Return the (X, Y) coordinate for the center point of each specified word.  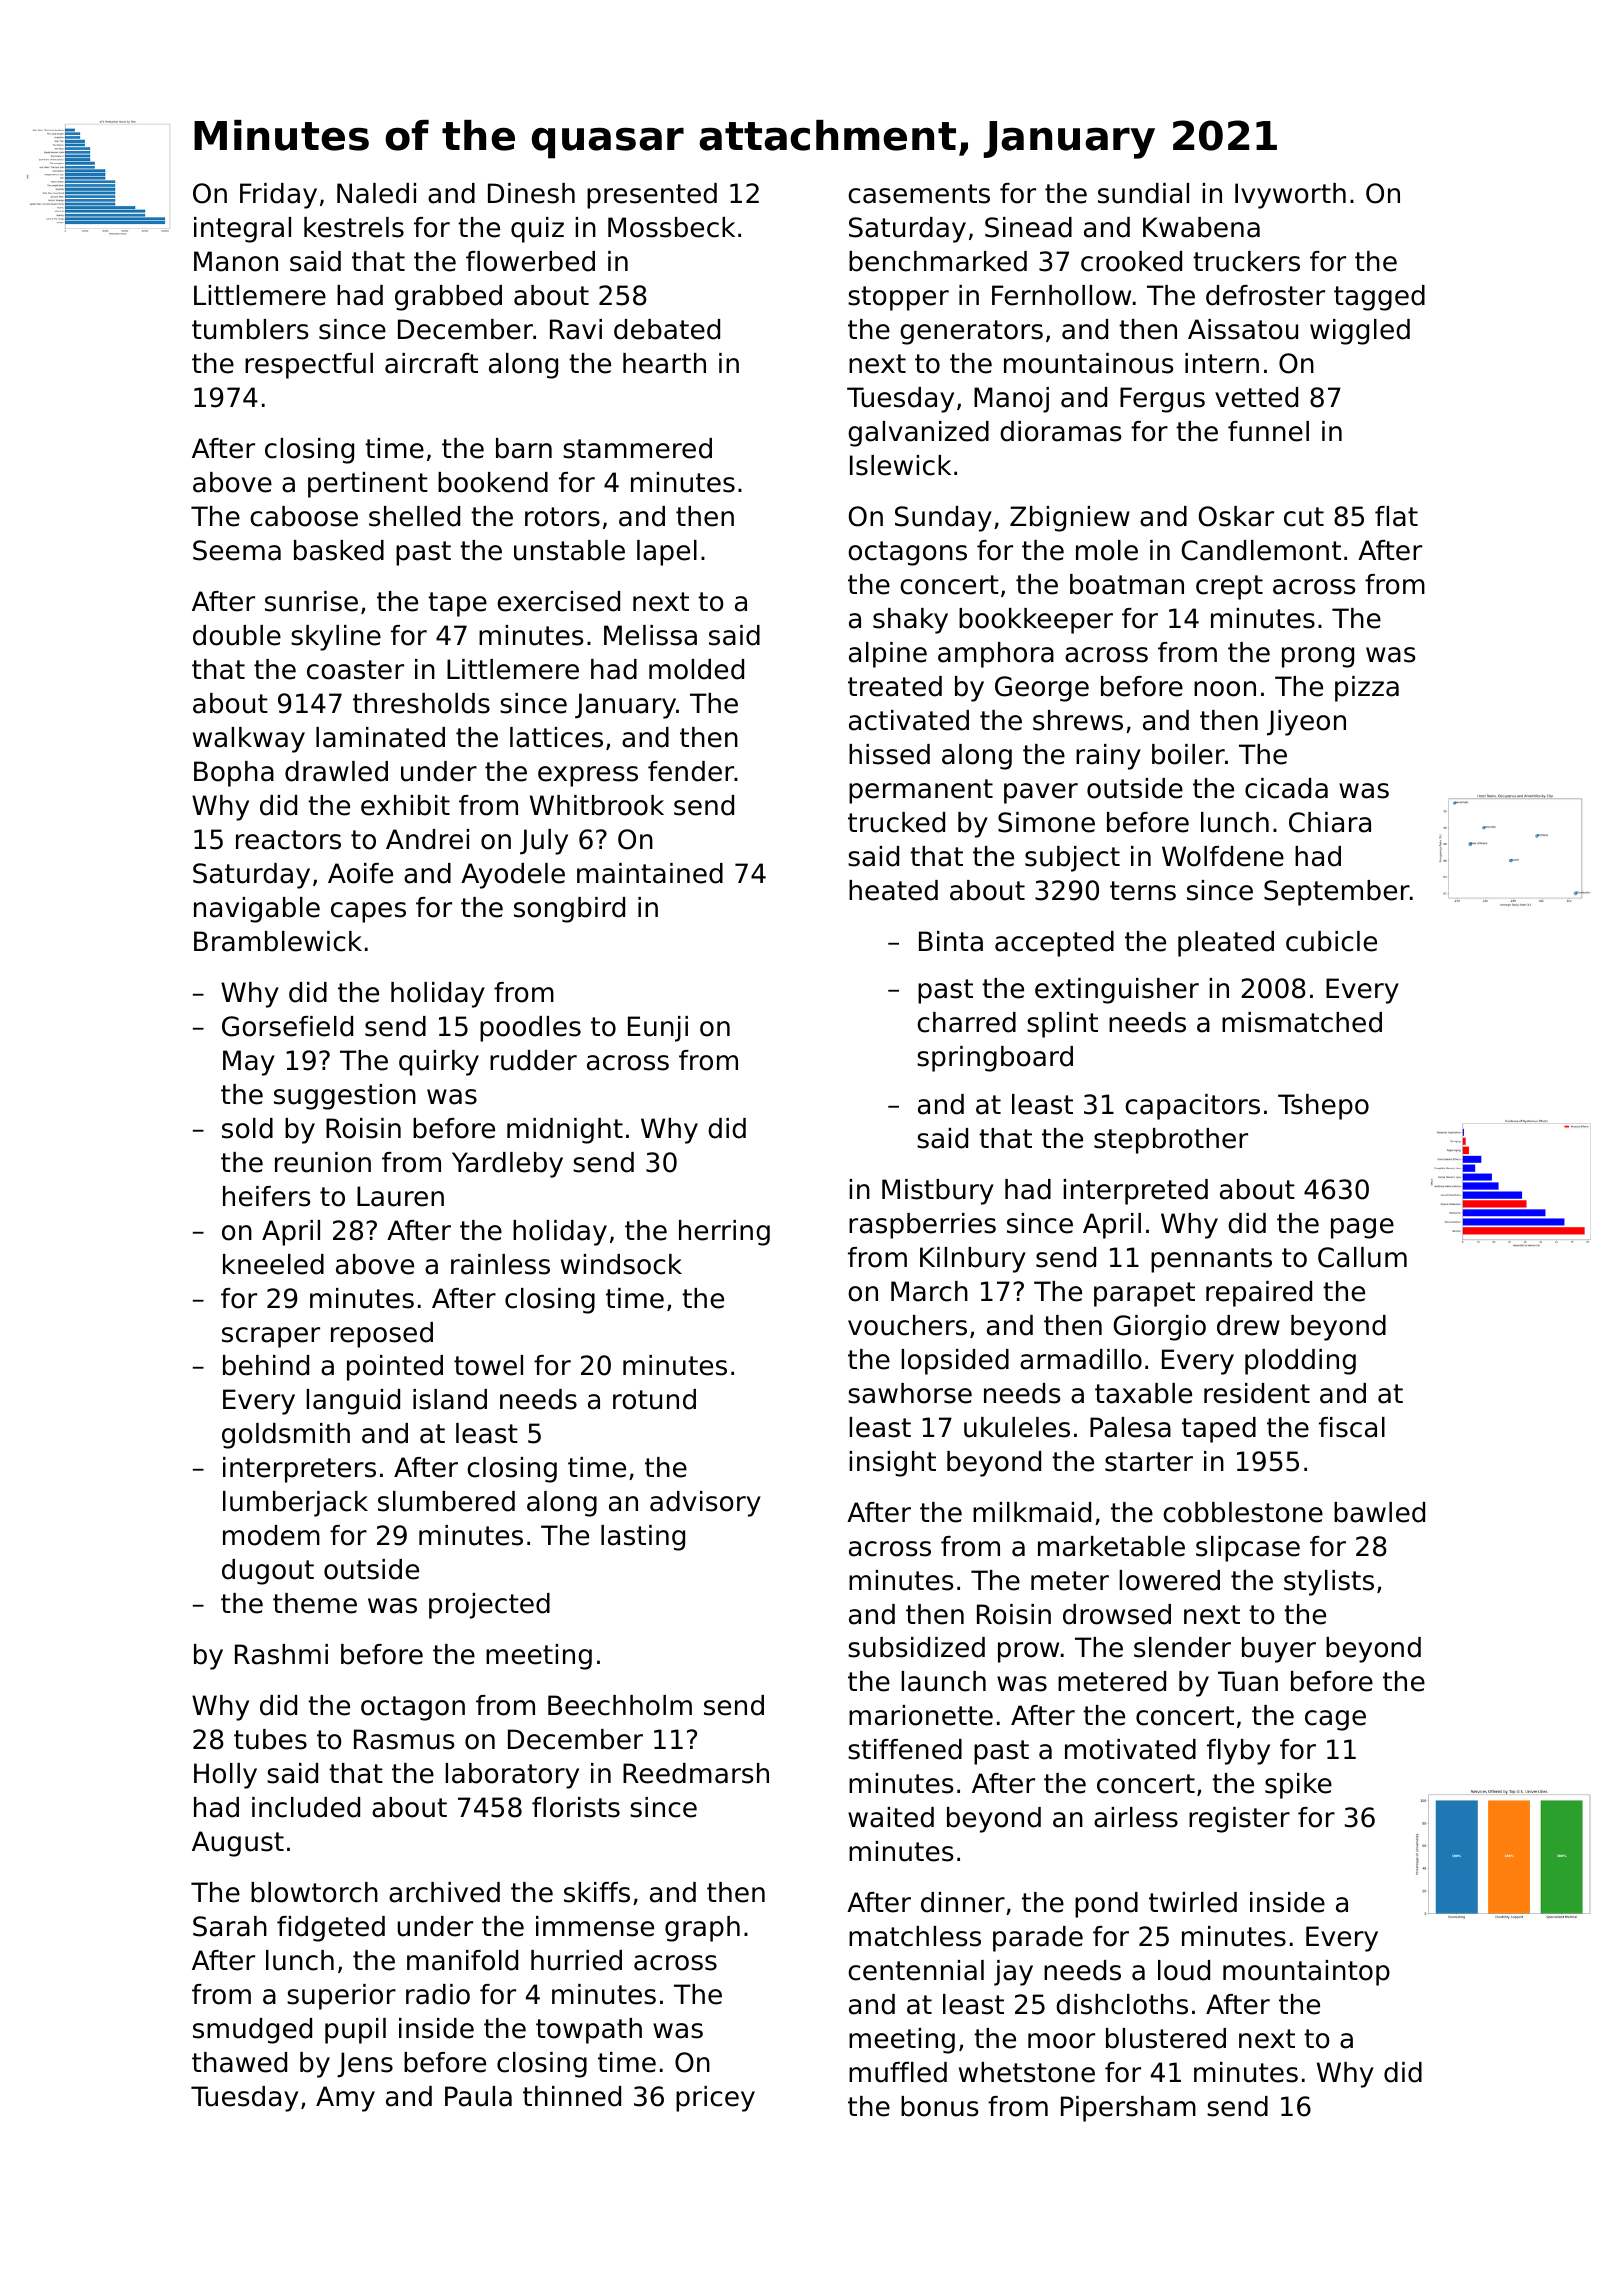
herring (724, 1233)
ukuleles (1017, 1427)
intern (1222, 363)
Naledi (376, 193)
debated (667, 329)
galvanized (918, 434)
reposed (382, 1335)
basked (339, 550)
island (450, 1399)
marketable (1111, 1546)
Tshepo (1323, 1107)
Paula (478, 2096)
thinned (572, 2096)
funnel (1268, 431)
